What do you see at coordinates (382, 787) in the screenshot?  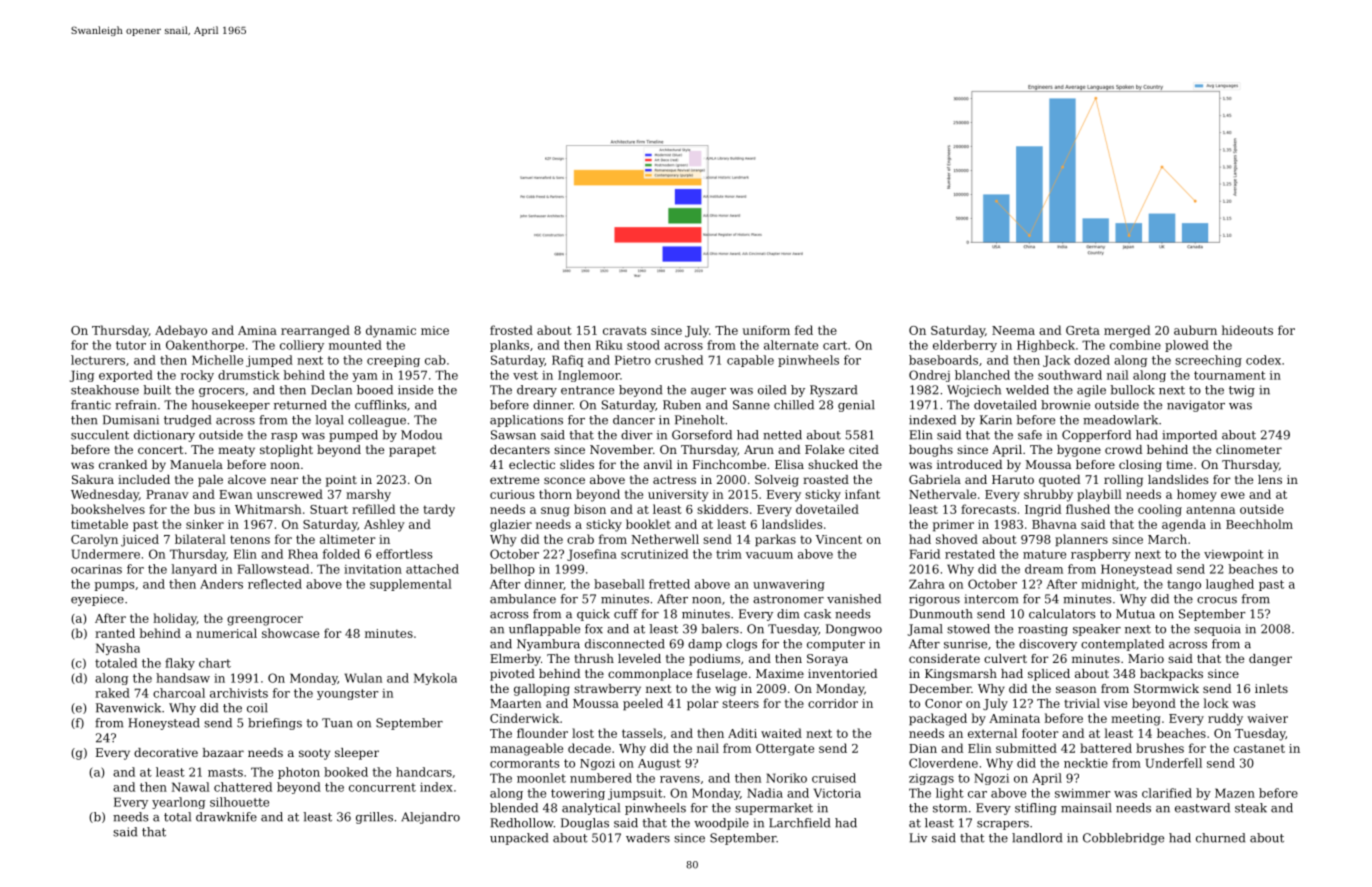 I see `concurrent` at bounding box center [382, 787].
